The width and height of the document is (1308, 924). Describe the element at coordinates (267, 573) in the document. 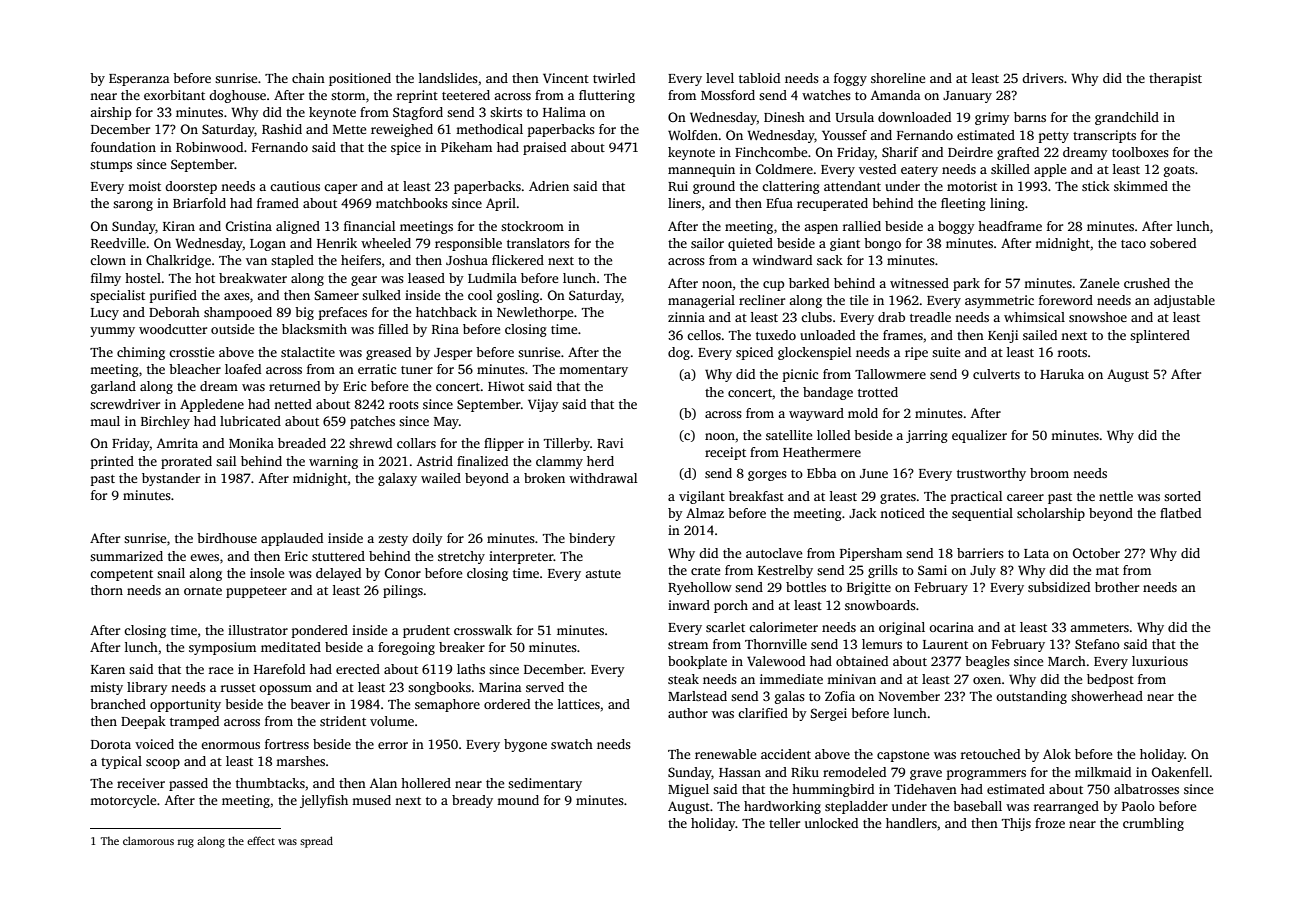

I see `insole` at that location.
